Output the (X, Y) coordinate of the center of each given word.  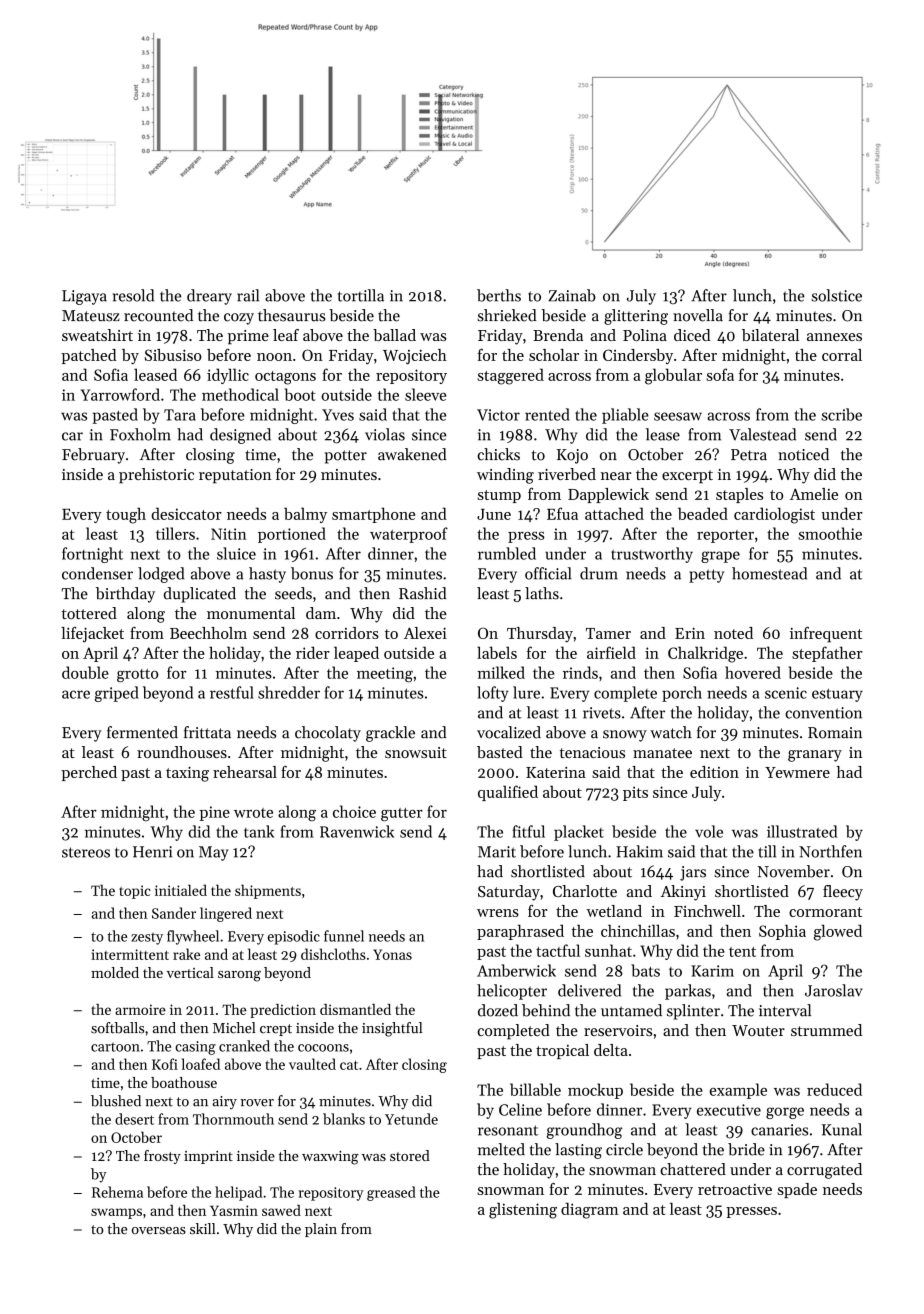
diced (692, 335)
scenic (786, 693)
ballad (394, 335)
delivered (589, 990)
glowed (838, 932)
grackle (390, 734)
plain (321, 1230)
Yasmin (234, 1210)
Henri (152, 852)
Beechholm (208, 633)
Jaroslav (834, 990)
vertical (190, 972)
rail (248, 295)
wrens (498, 913)
